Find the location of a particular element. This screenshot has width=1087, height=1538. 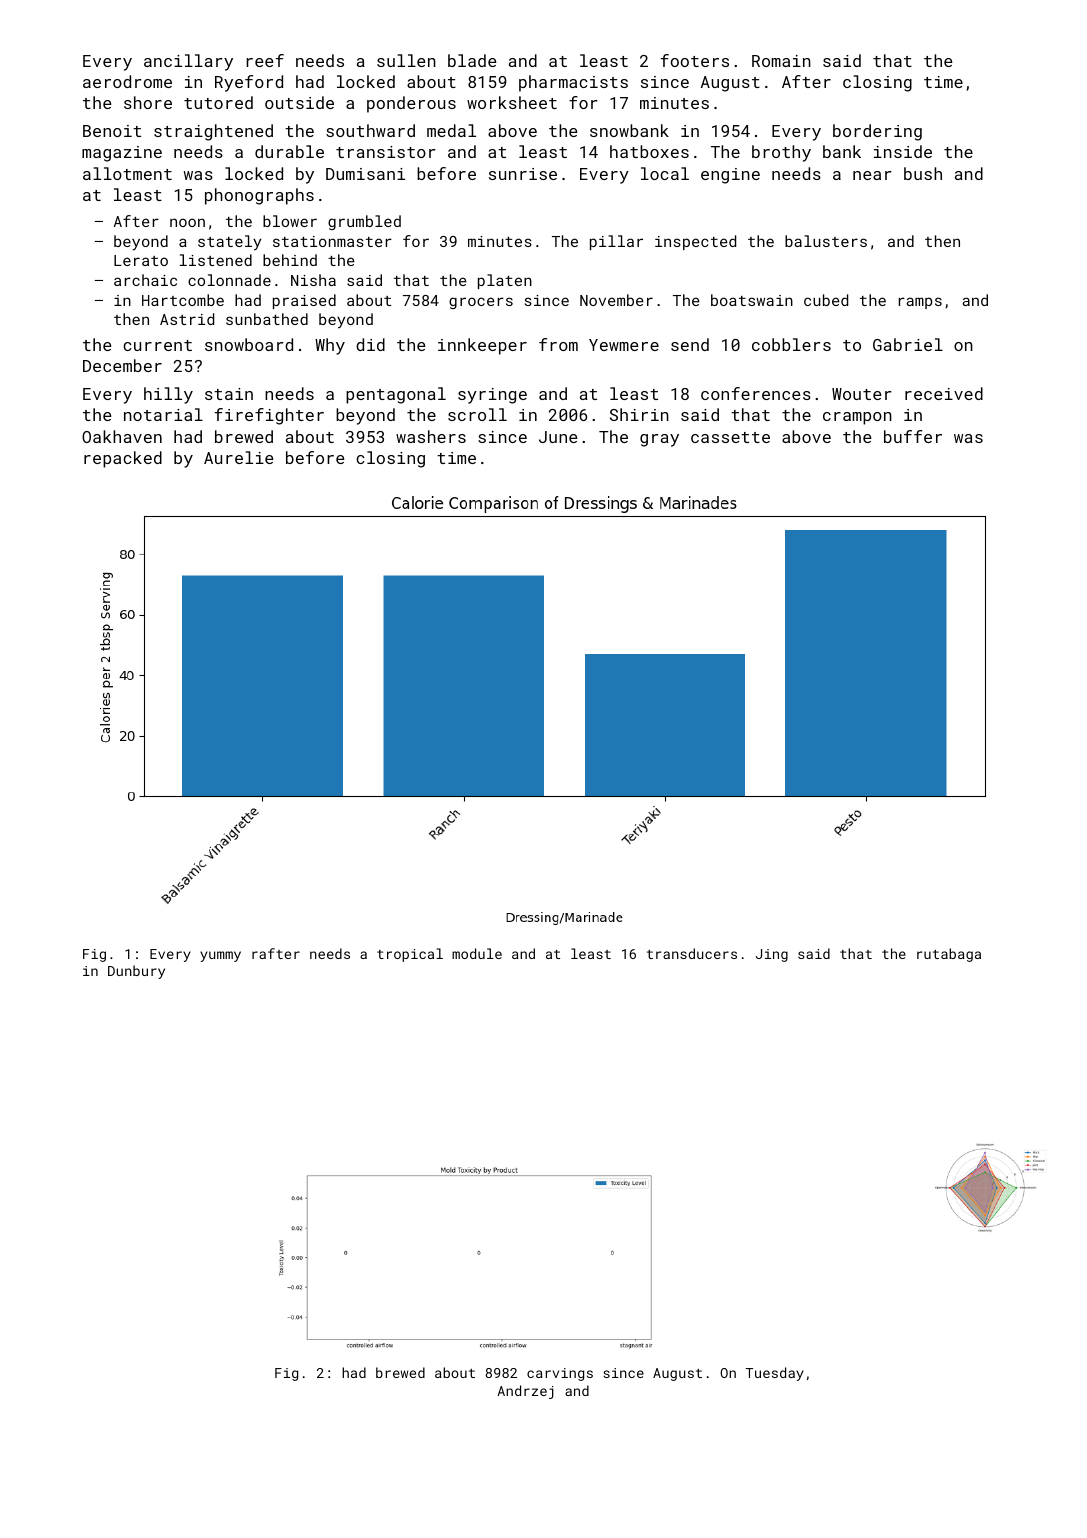

module is located at coordinates (477, 953).
